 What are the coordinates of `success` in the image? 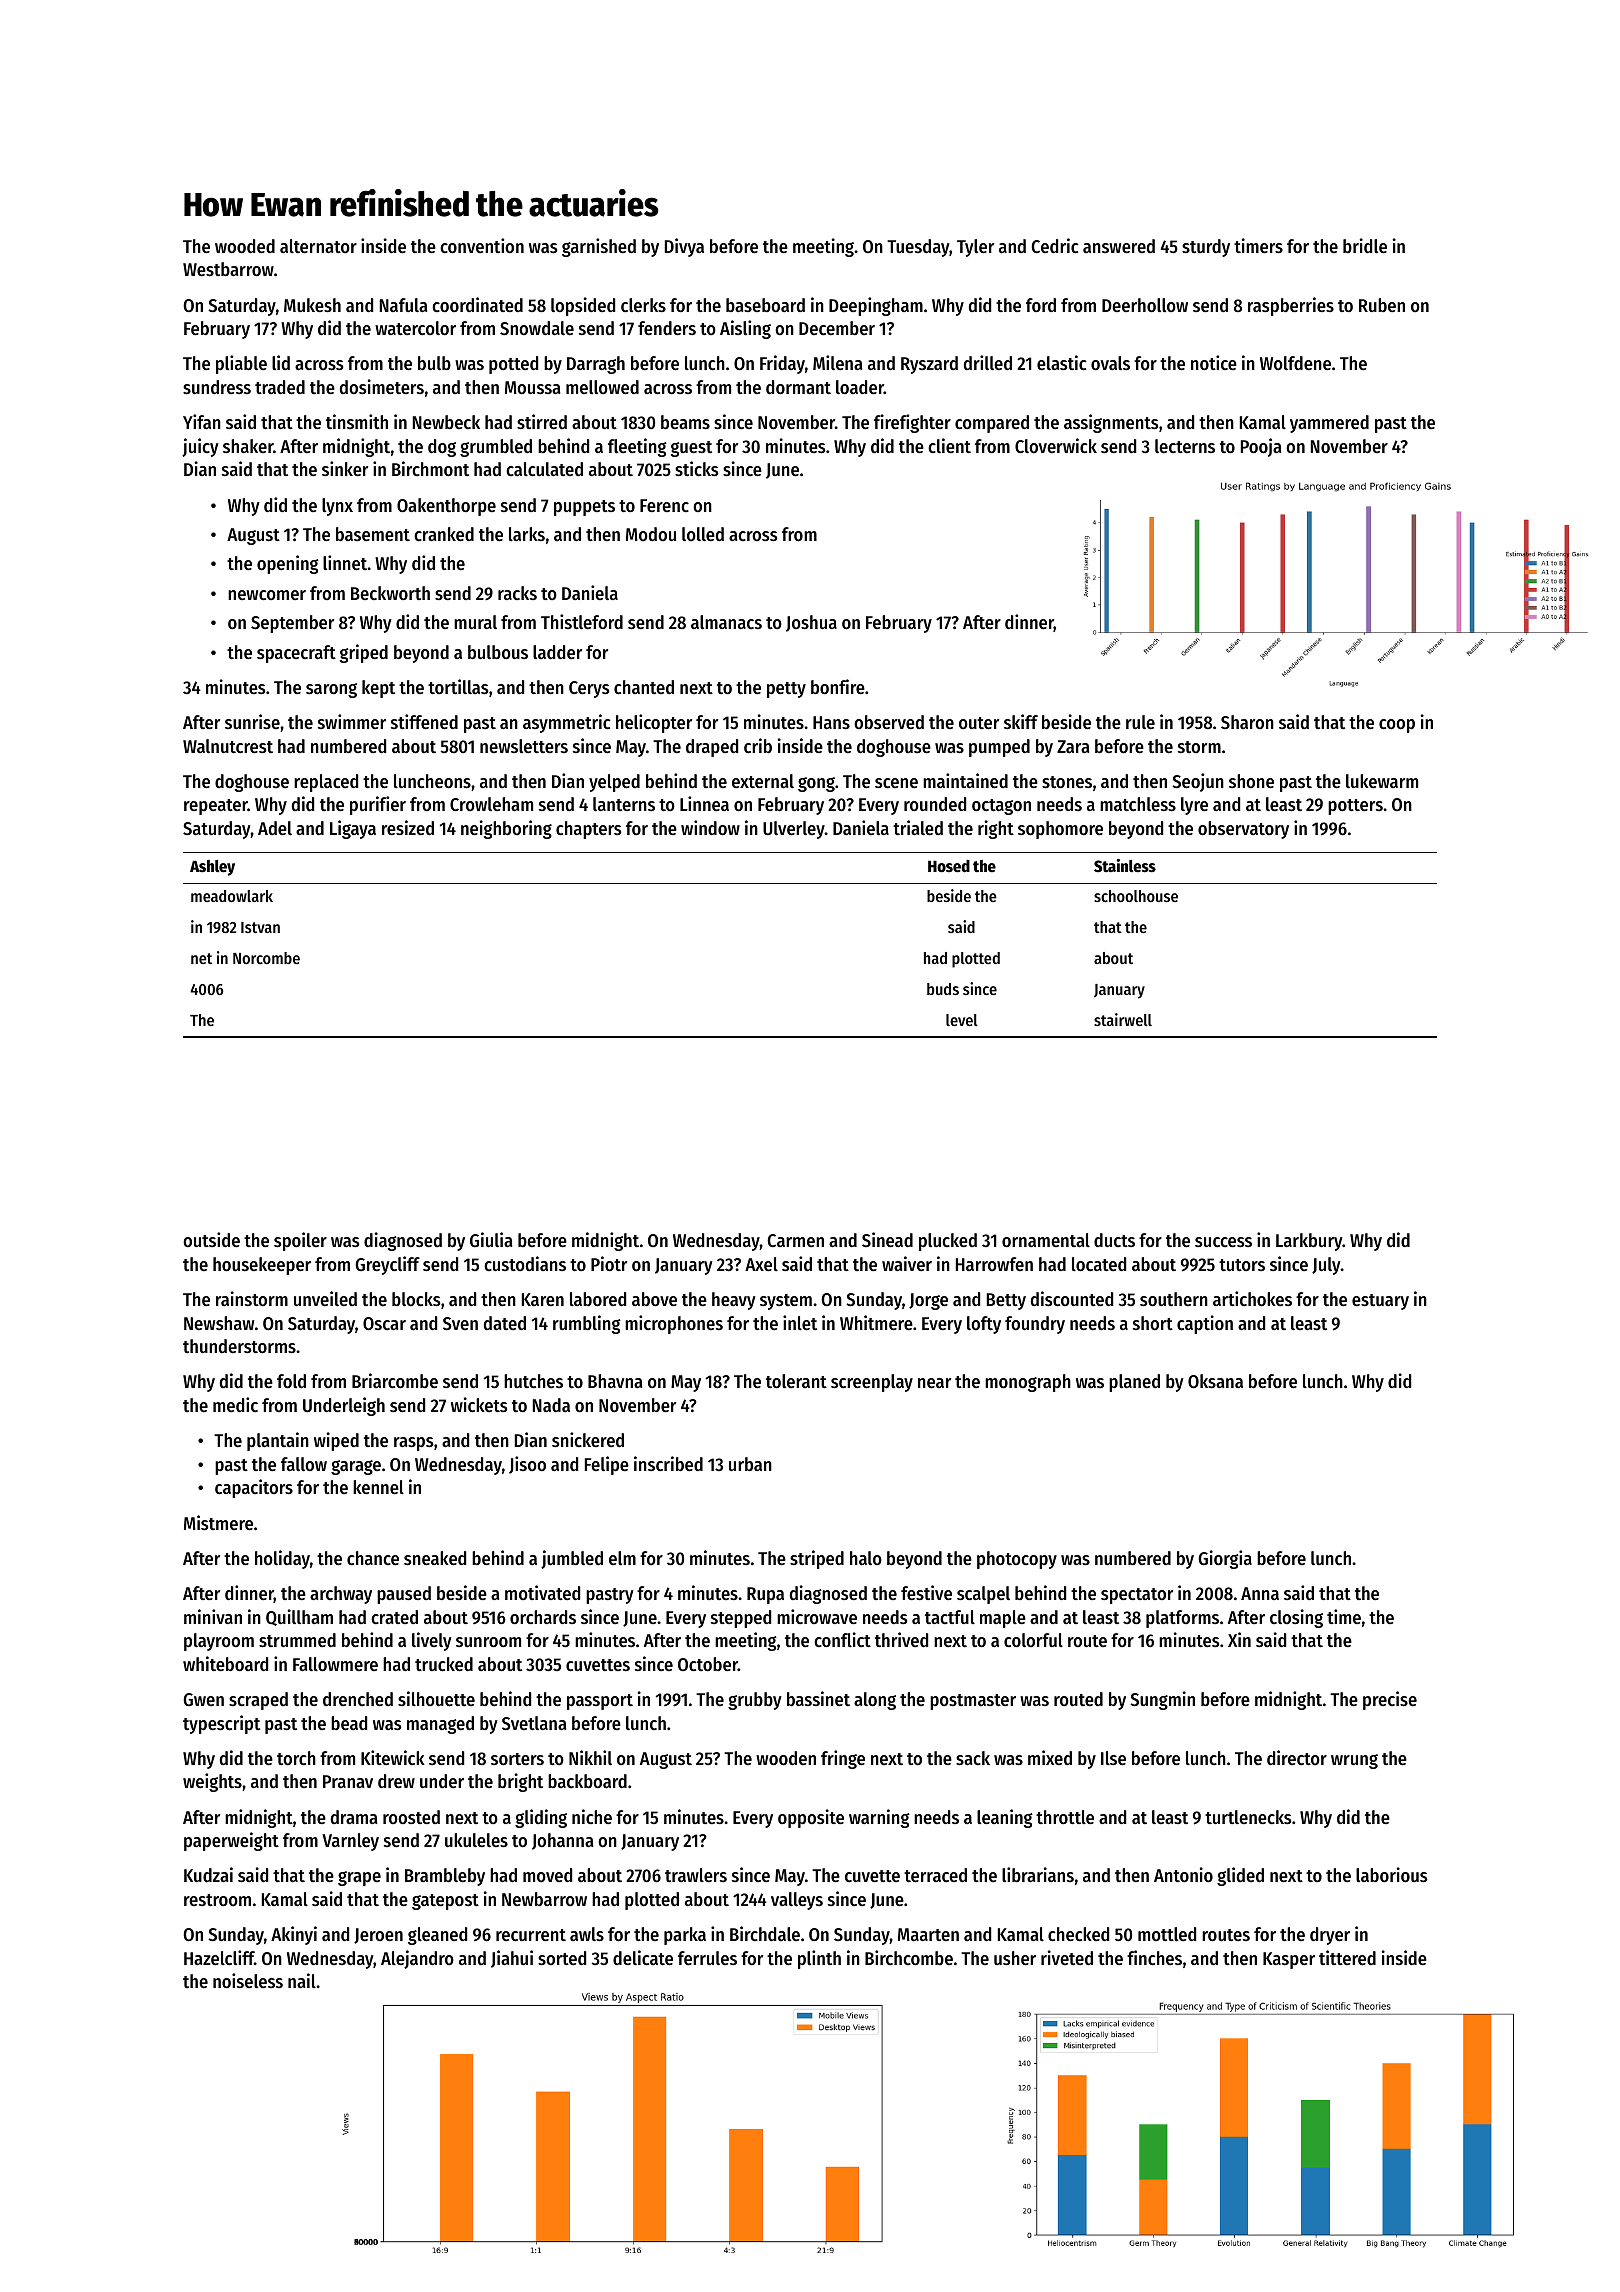 It's located at (1223, 1242).
